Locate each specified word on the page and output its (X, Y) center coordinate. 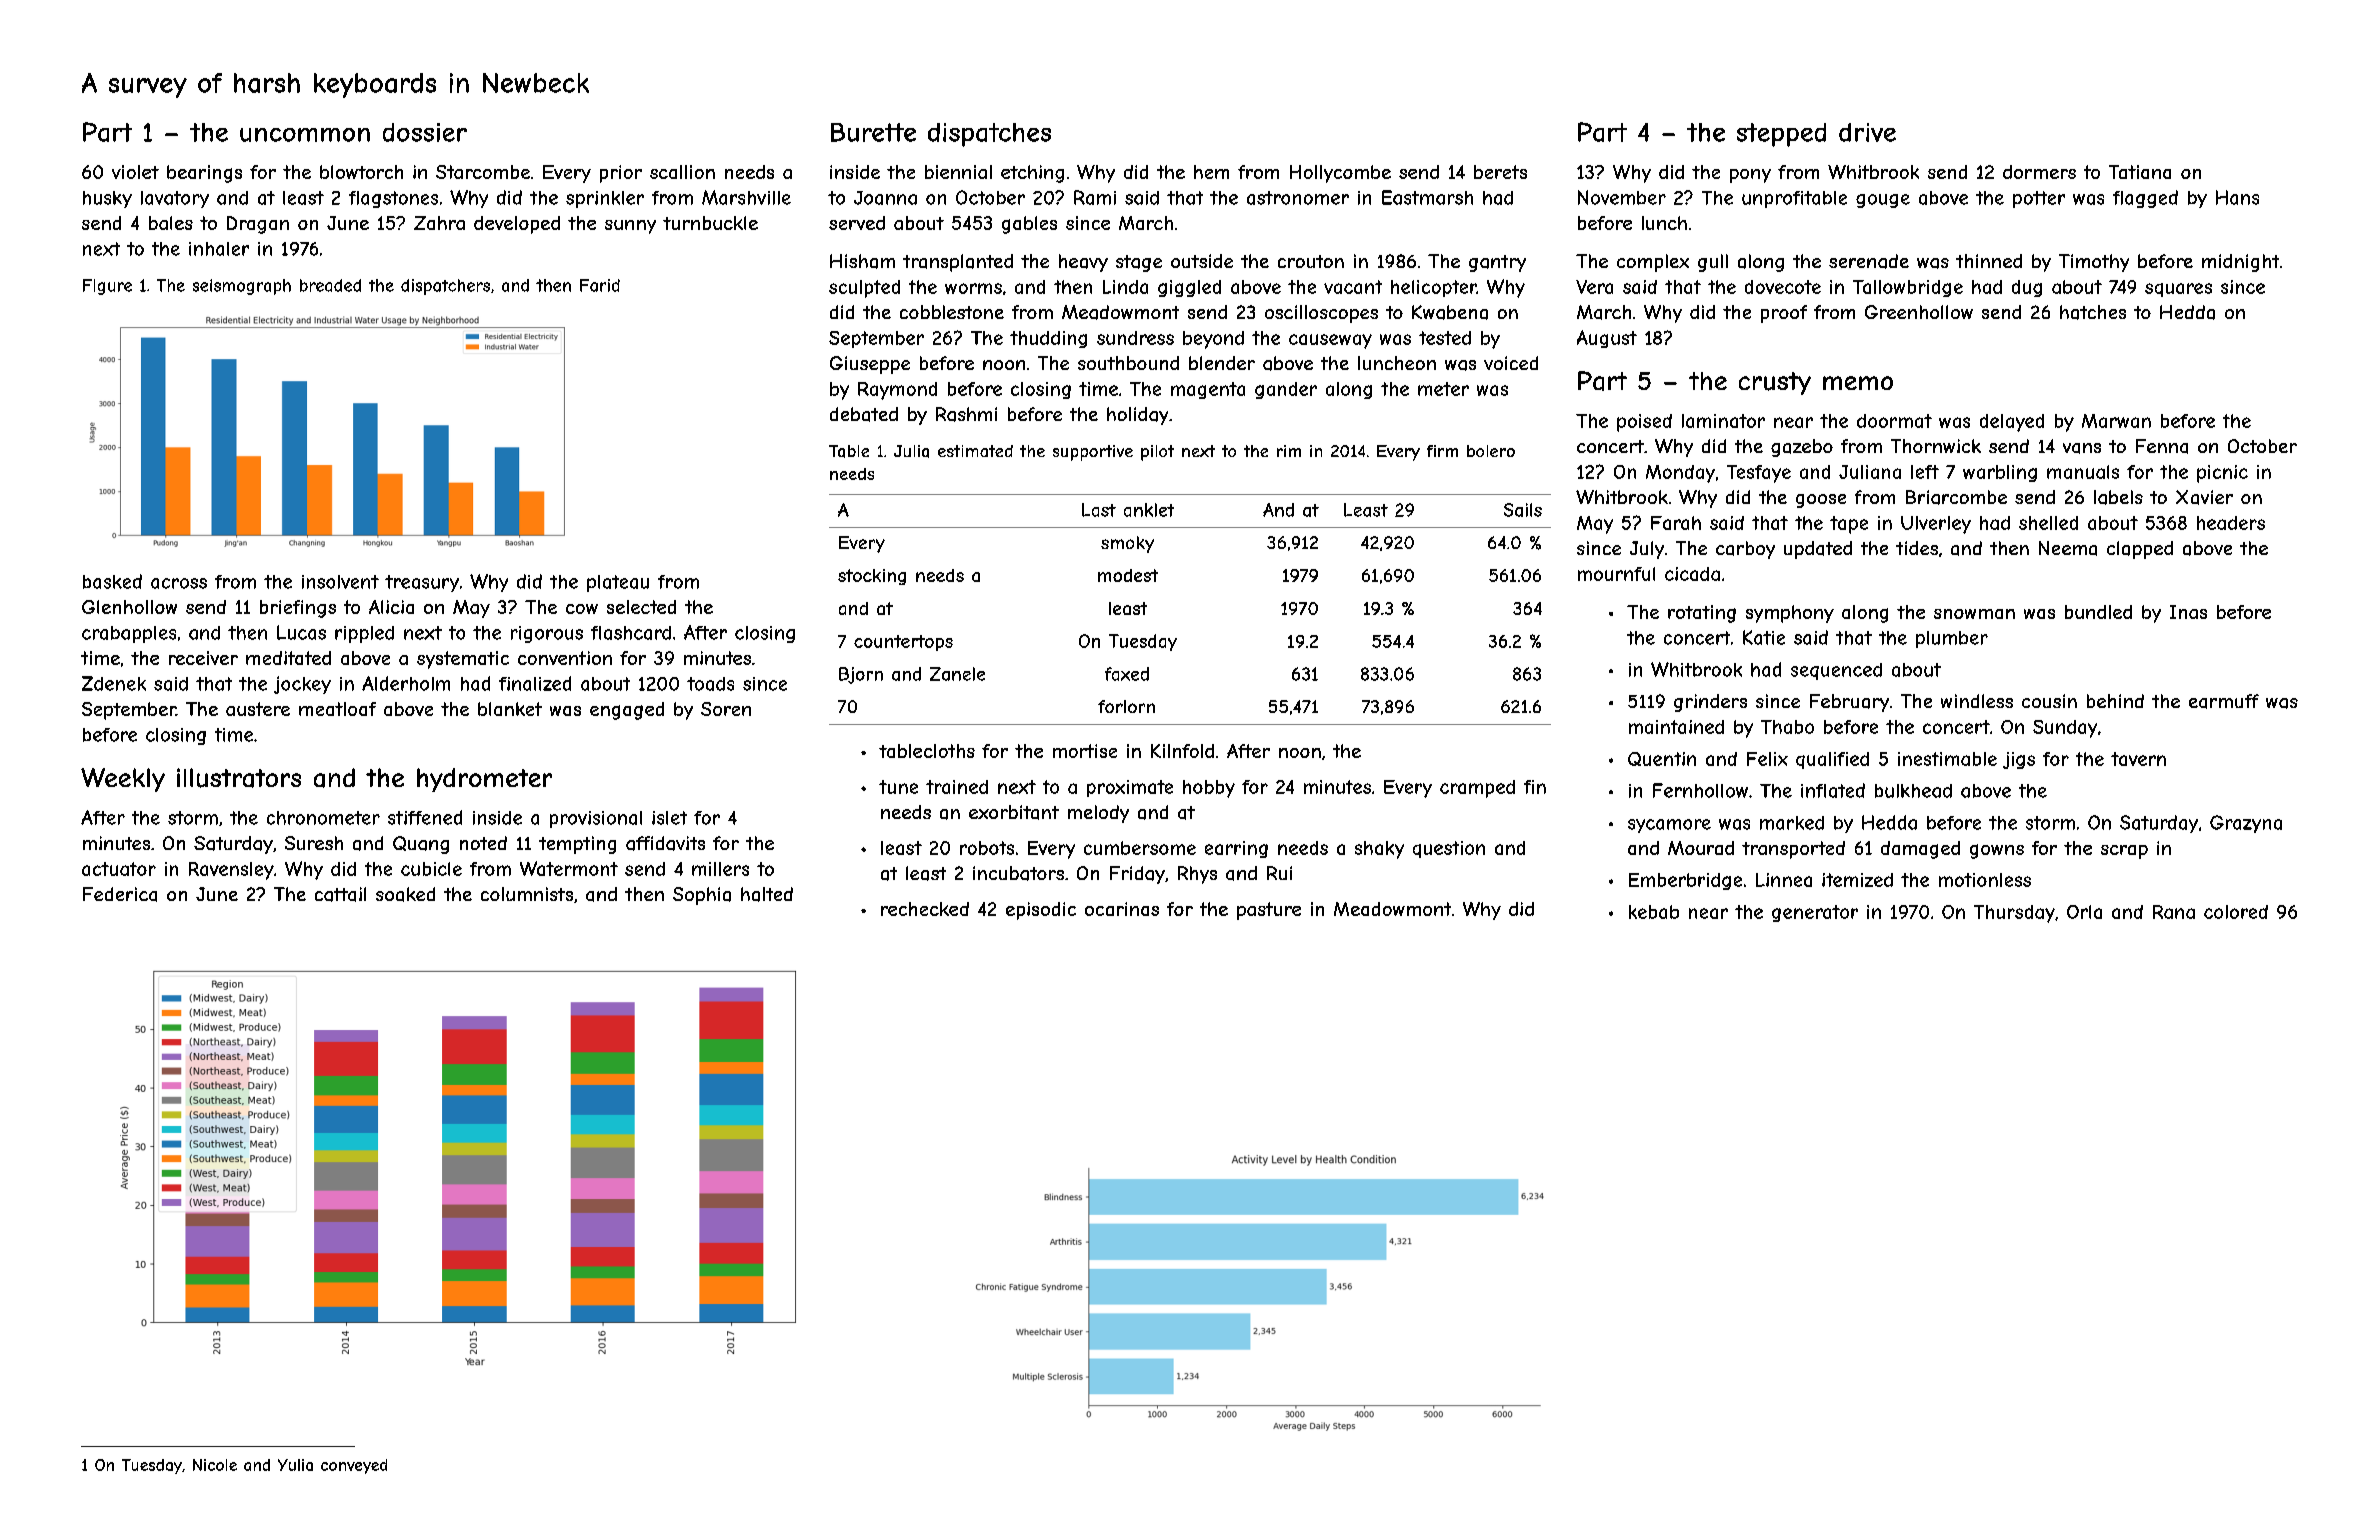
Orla (2084, 912)
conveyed (354, 1466)
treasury (422, 583)
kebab (1654, 912)
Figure (107, 287)
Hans (2237, 197)
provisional (596, 819)
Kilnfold (1182, 751)
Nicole (215, 1465)
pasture (1269, 911)
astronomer (1298, 198)
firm (1442, 451)
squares (2178, 290)
